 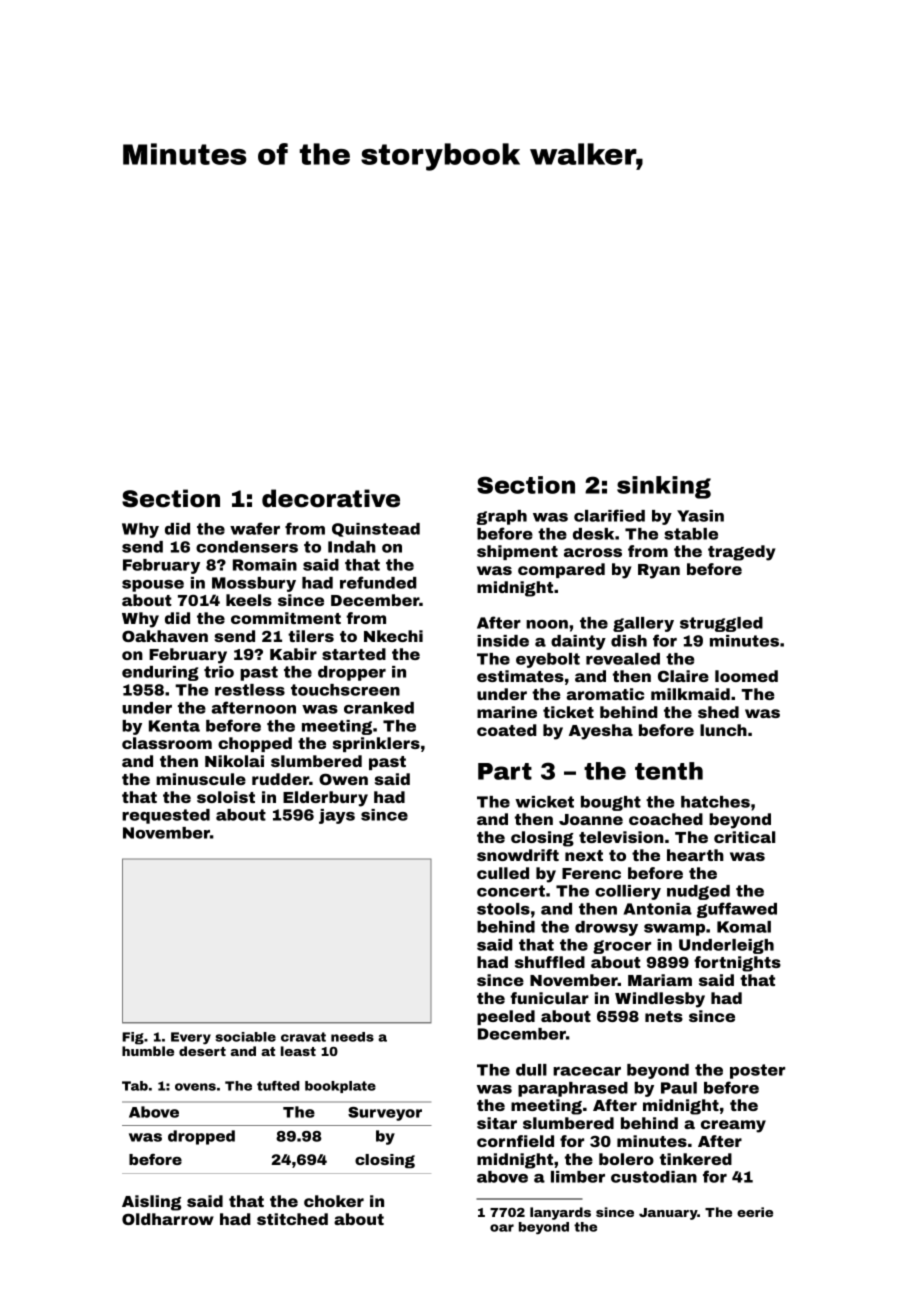 I want to click on funicular, so click(x=549, y=998).
